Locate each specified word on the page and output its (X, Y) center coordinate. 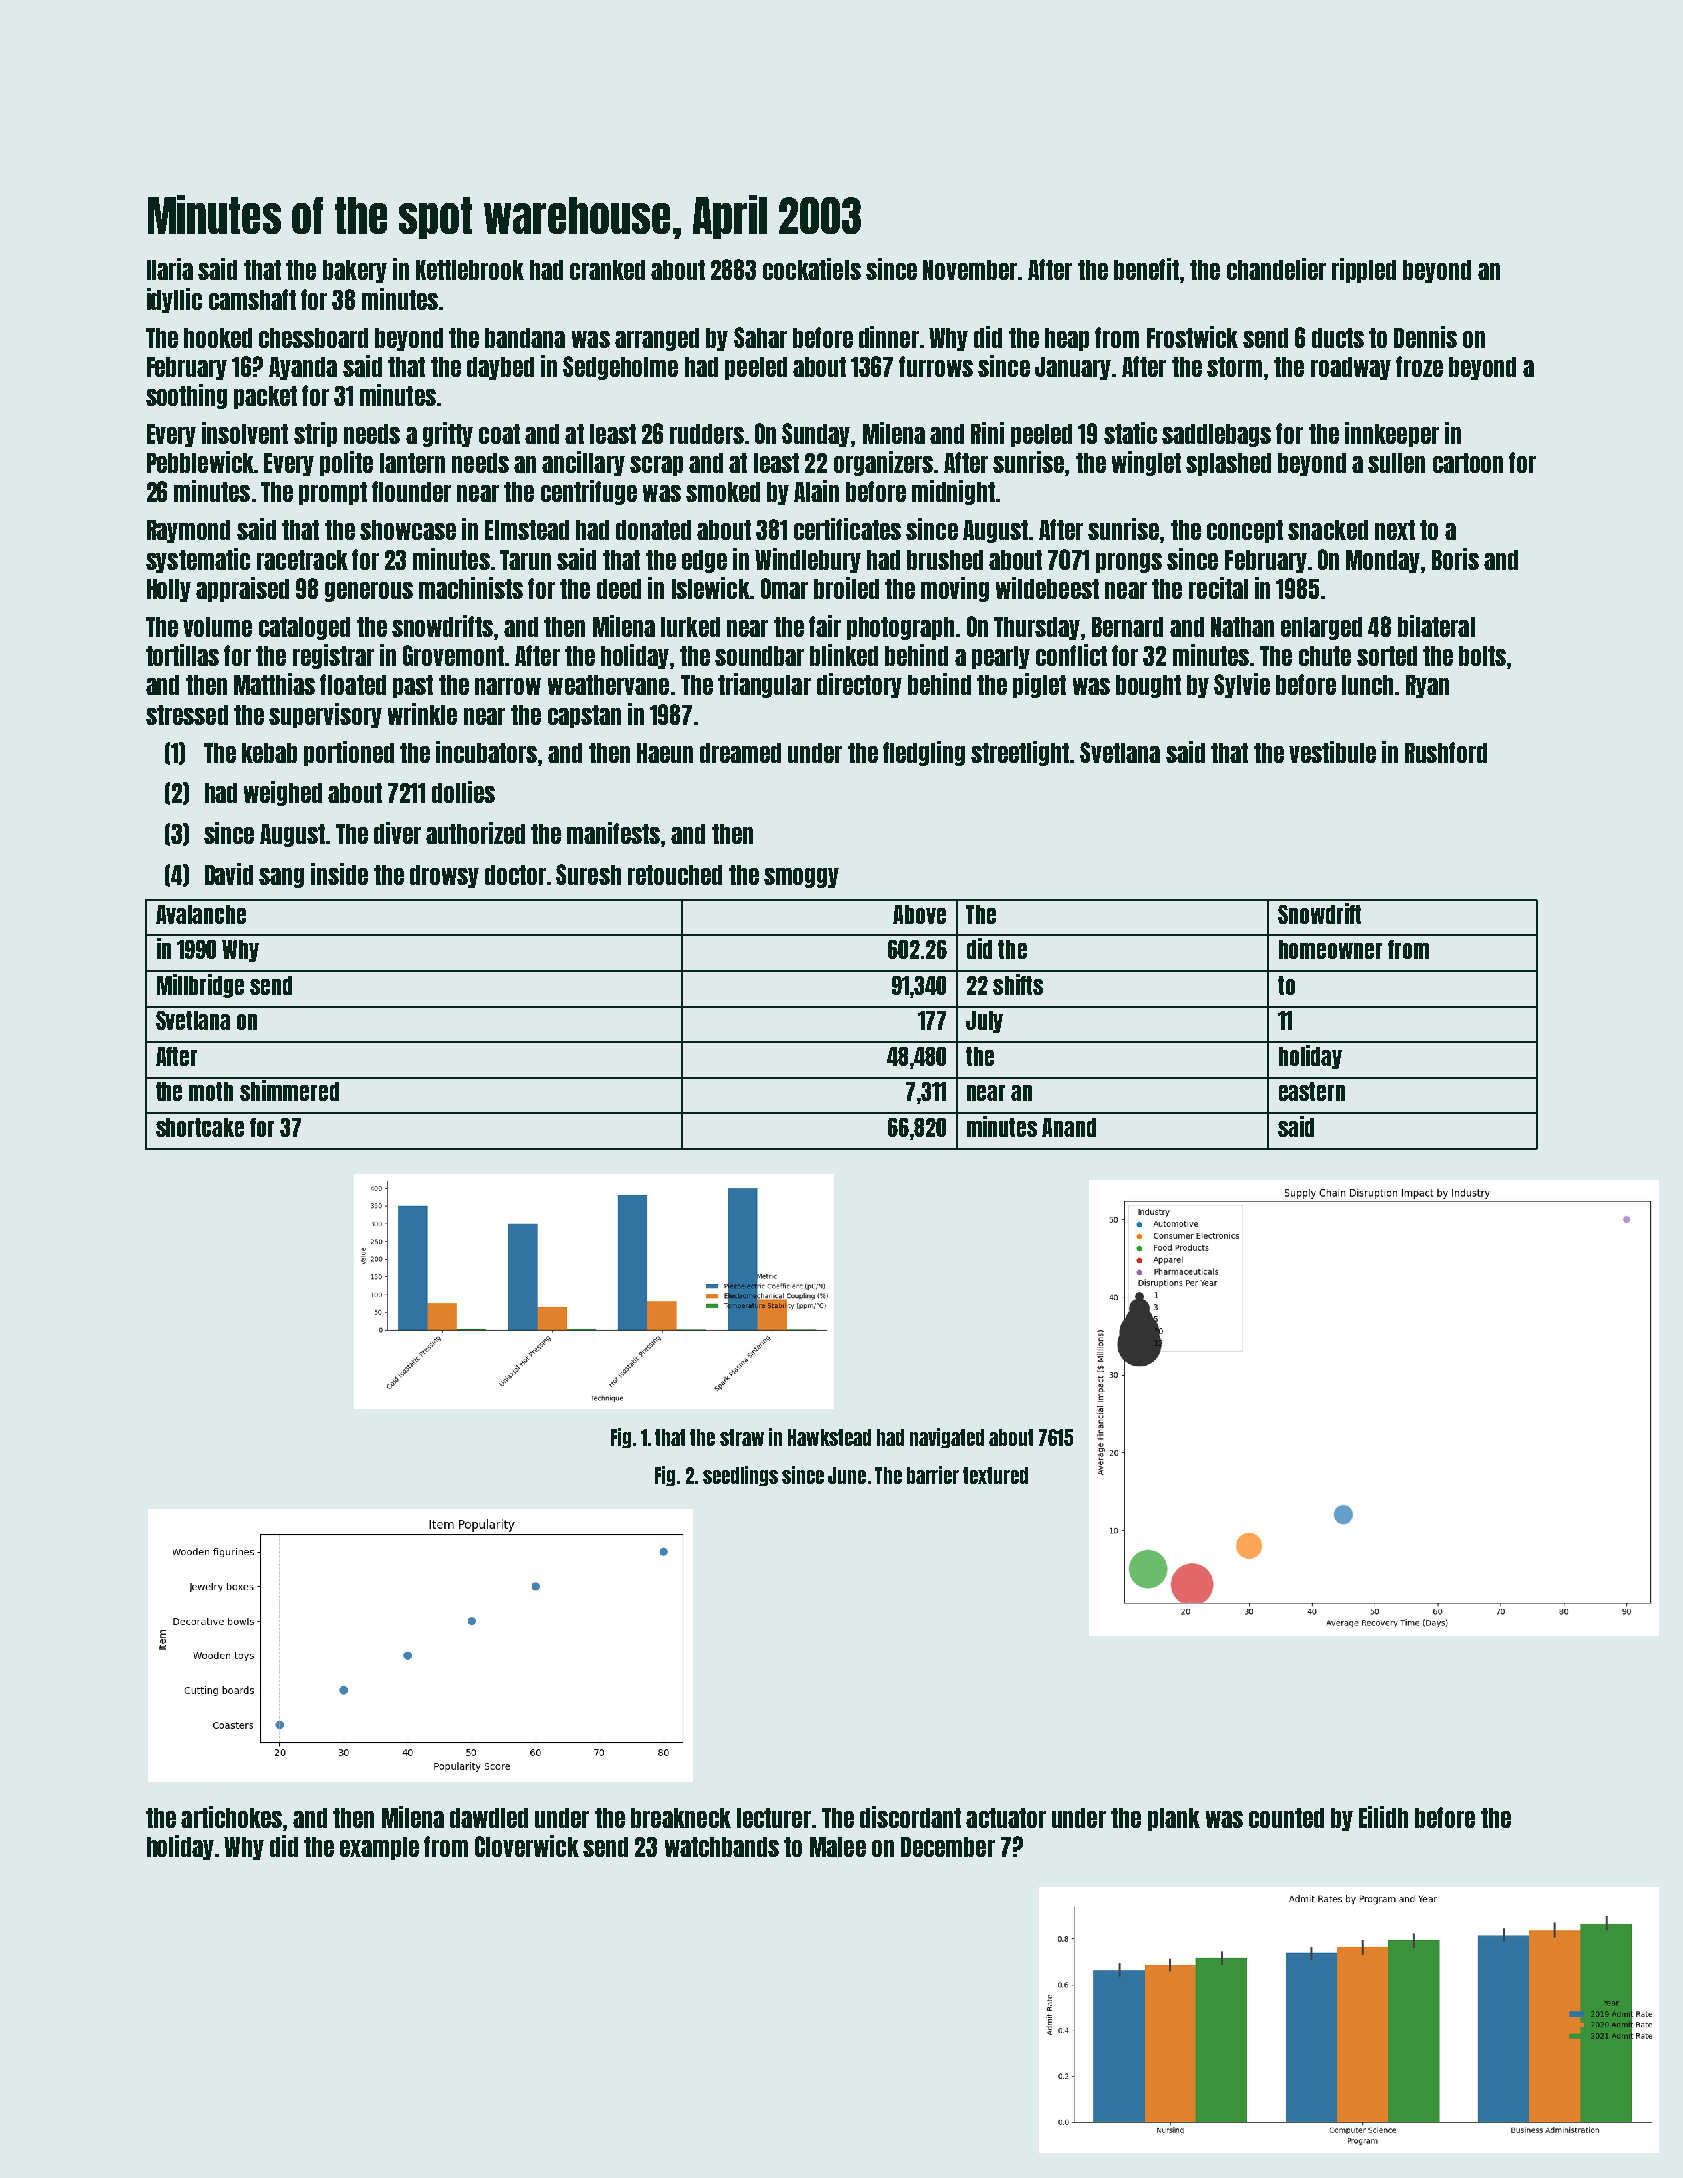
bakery (355, 271)
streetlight (1020, 753)
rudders (707, 434)
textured (995, 1475)
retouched (675, 875)
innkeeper (1392, 434)
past (413, 686)
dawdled (489, 1818)
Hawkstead (829, 1437)
